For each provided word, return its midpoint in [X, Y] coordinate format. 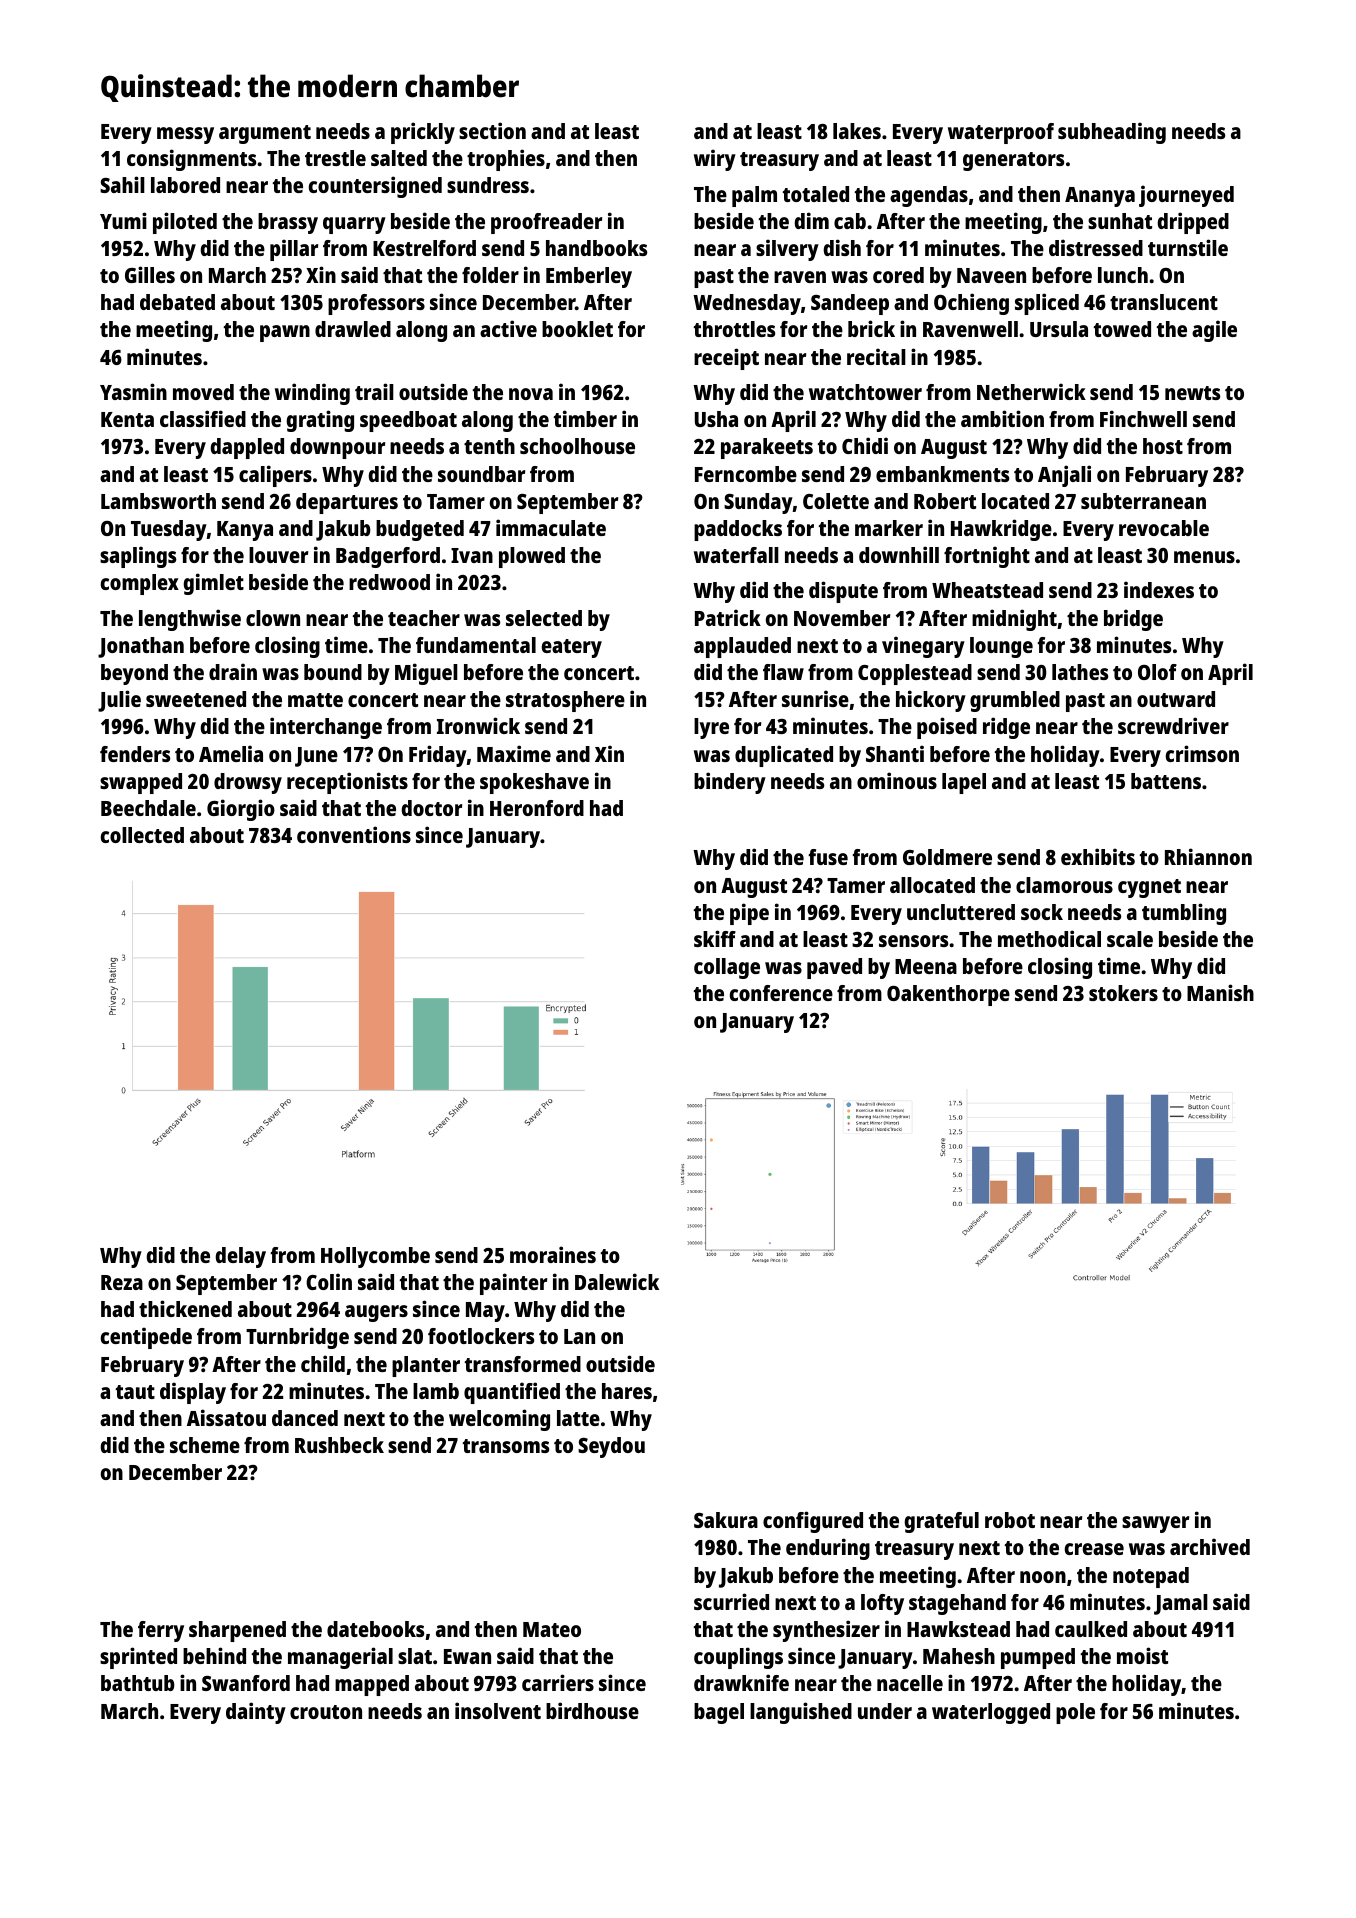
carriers [558, 1682]
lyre [711, 728]
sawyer [1155, 1524]
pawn [285, 333]
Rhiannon [1208, 856]
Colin [329, 1281]
